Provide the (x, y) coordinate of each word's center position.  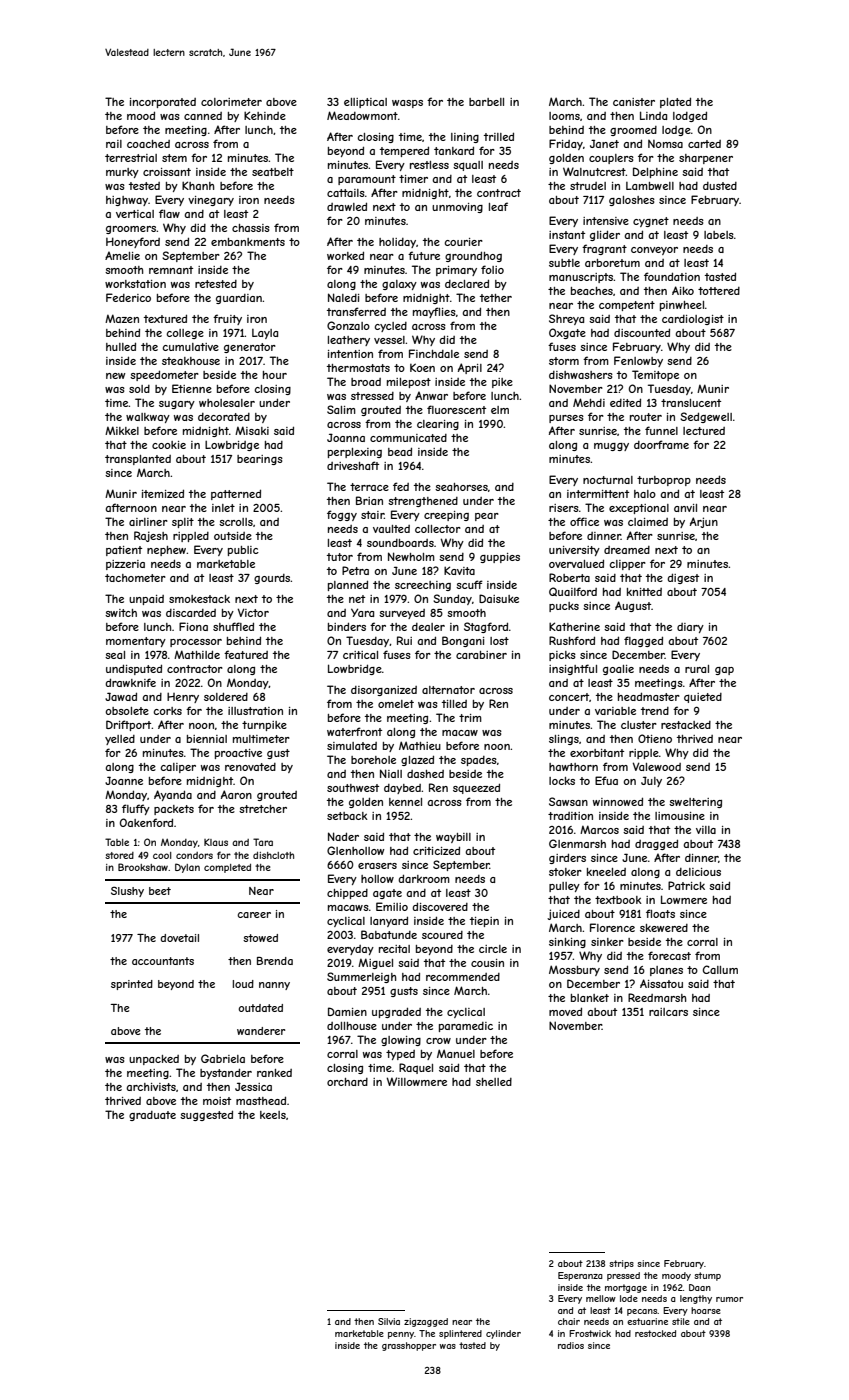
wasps (407, 104)
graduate (152, 1116)
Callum (720, 969)
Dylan (187, 868)
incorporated (163, 103)
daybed (402, 789)
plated (675, 102)
